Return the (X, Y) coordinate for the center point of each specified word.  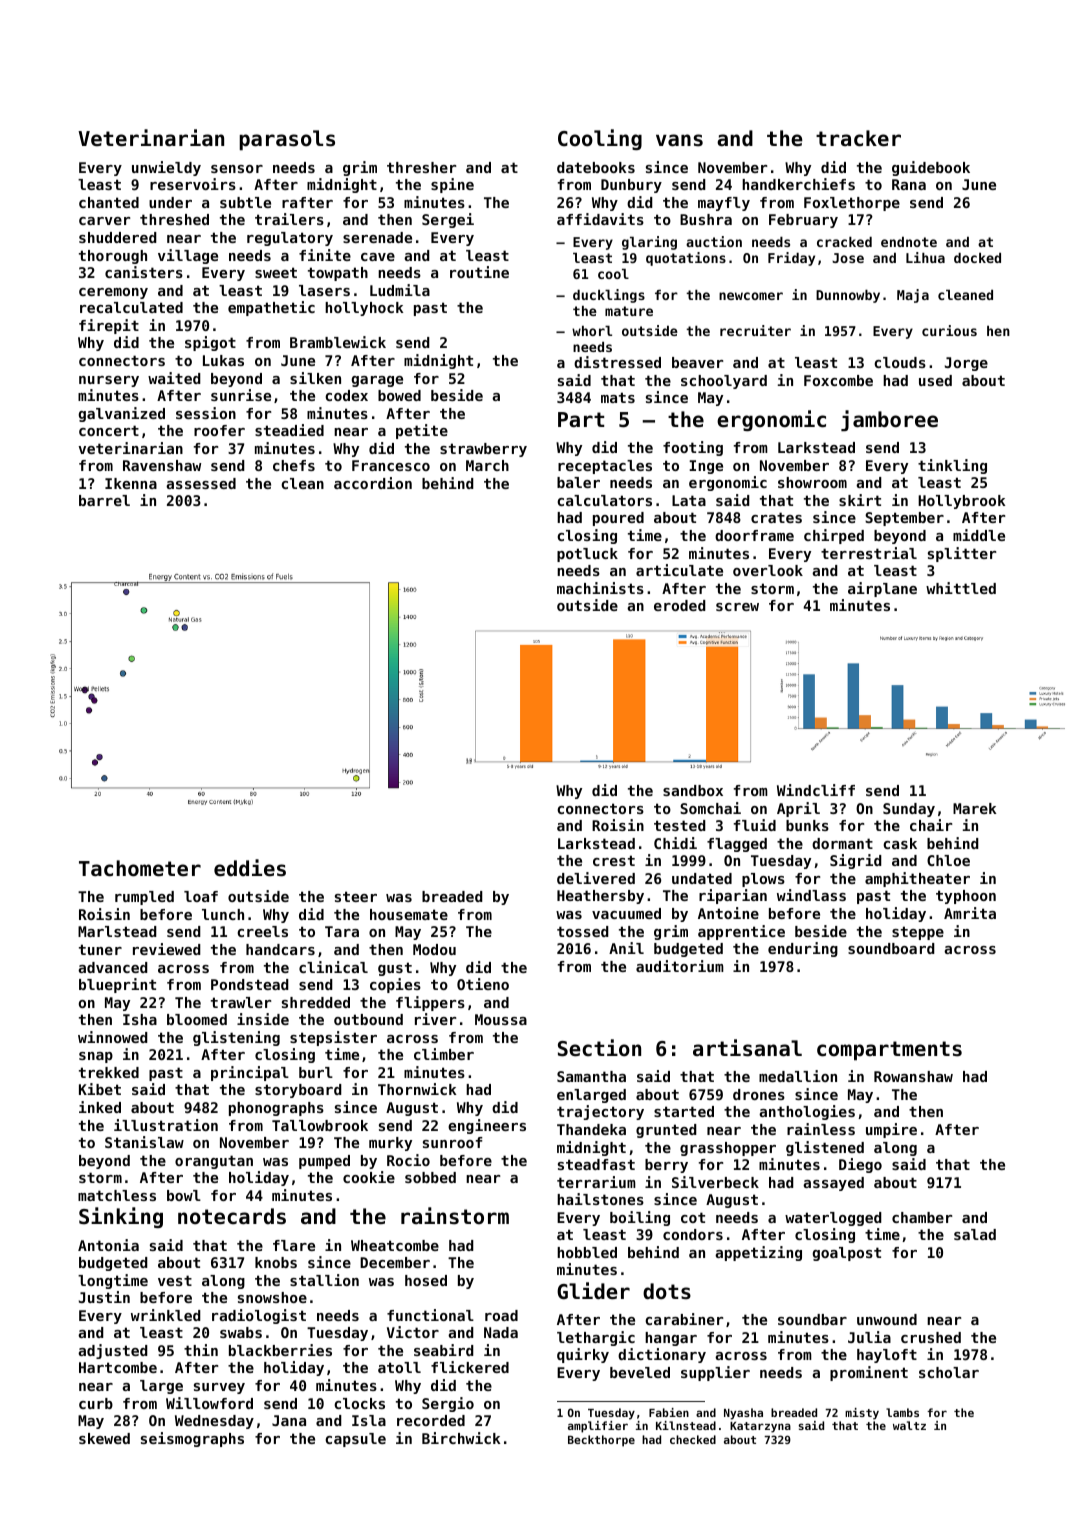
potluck (587, 555)
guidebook (931, 168)
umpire (891, 1130)
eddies (250, 868)
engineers (487, 1126)
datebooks (596, 167)
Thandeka (591, 1129)
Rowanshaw (913, 1076)
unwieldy (166, 168)
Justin (104, 1297)
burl (316, 1072)
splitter (962, 554)
